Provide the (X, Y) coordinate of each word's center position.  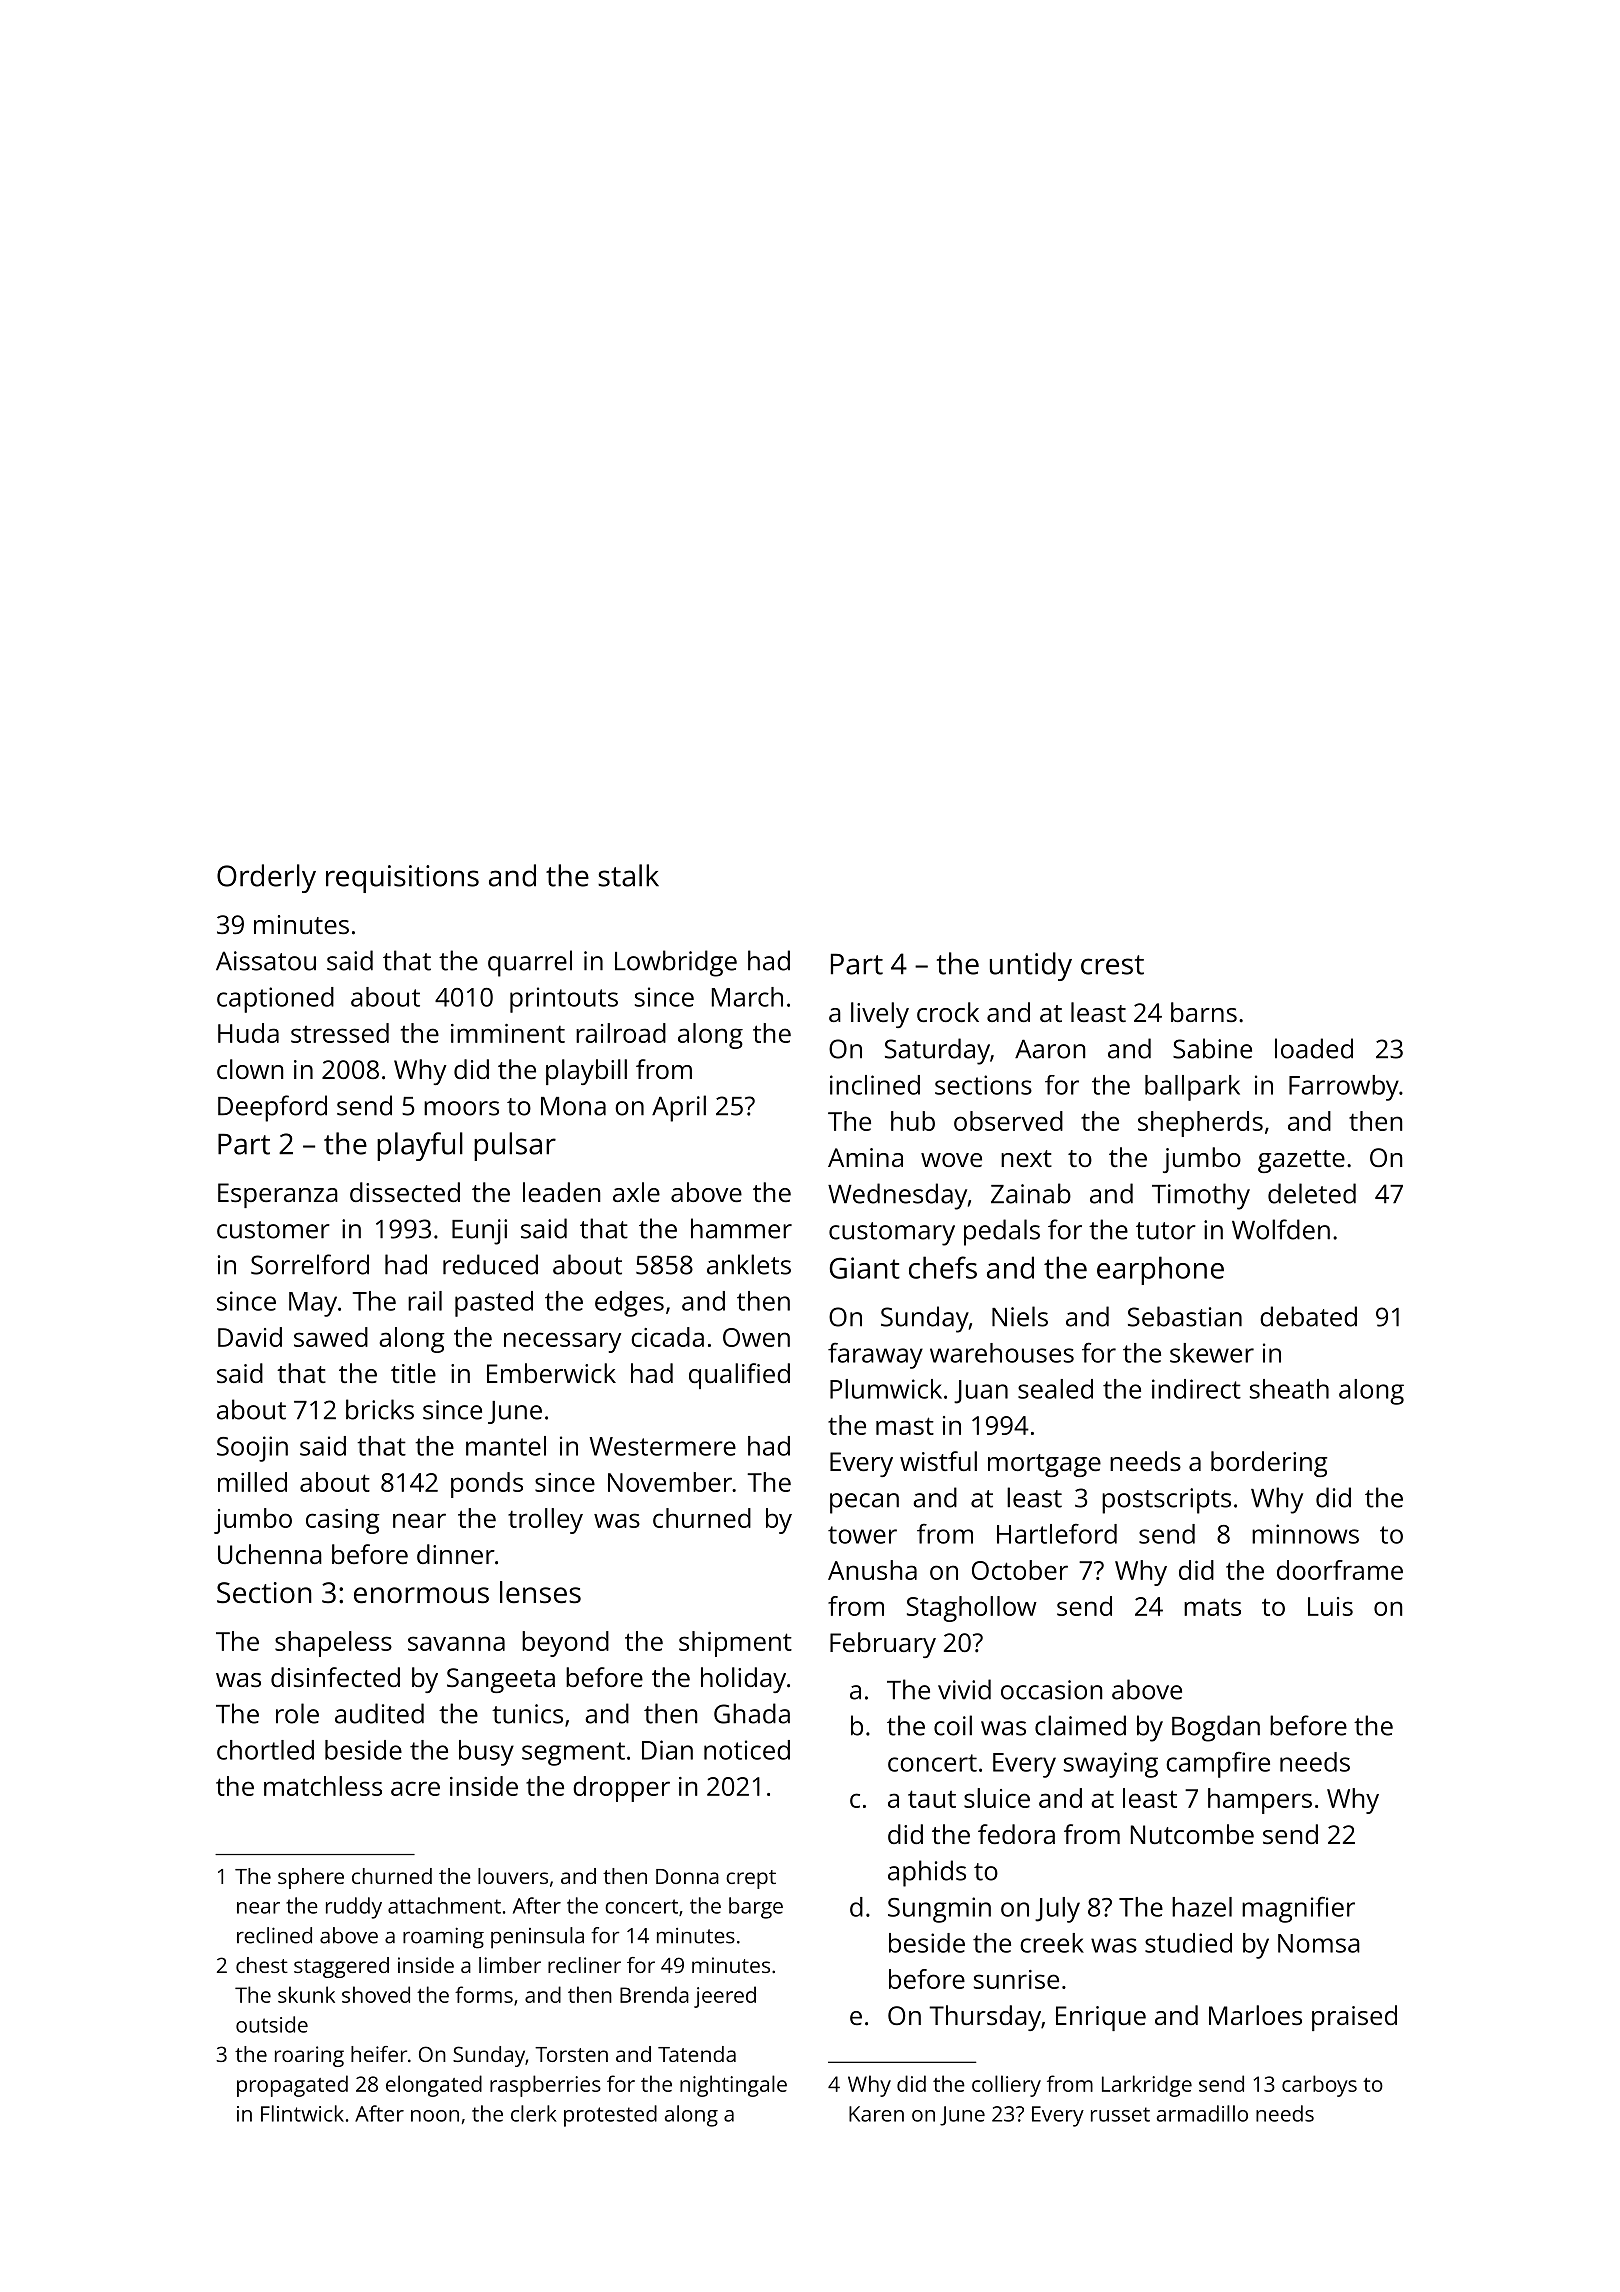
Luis (1330, 1606)
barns (1204, 1012)
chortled (265, 1750)
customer (273, 1230)
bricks (380, 1409)
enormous (421, 1595)
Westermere (663, 1446)
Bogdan (1216, 1728)
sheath (1289, 1389)
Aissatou (266, 961)
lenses (540, 1592)
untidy (1031, 966)
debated (1308, 1316)
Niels (1020, 1316)
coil (953, 1725)
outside (272, 2024)
